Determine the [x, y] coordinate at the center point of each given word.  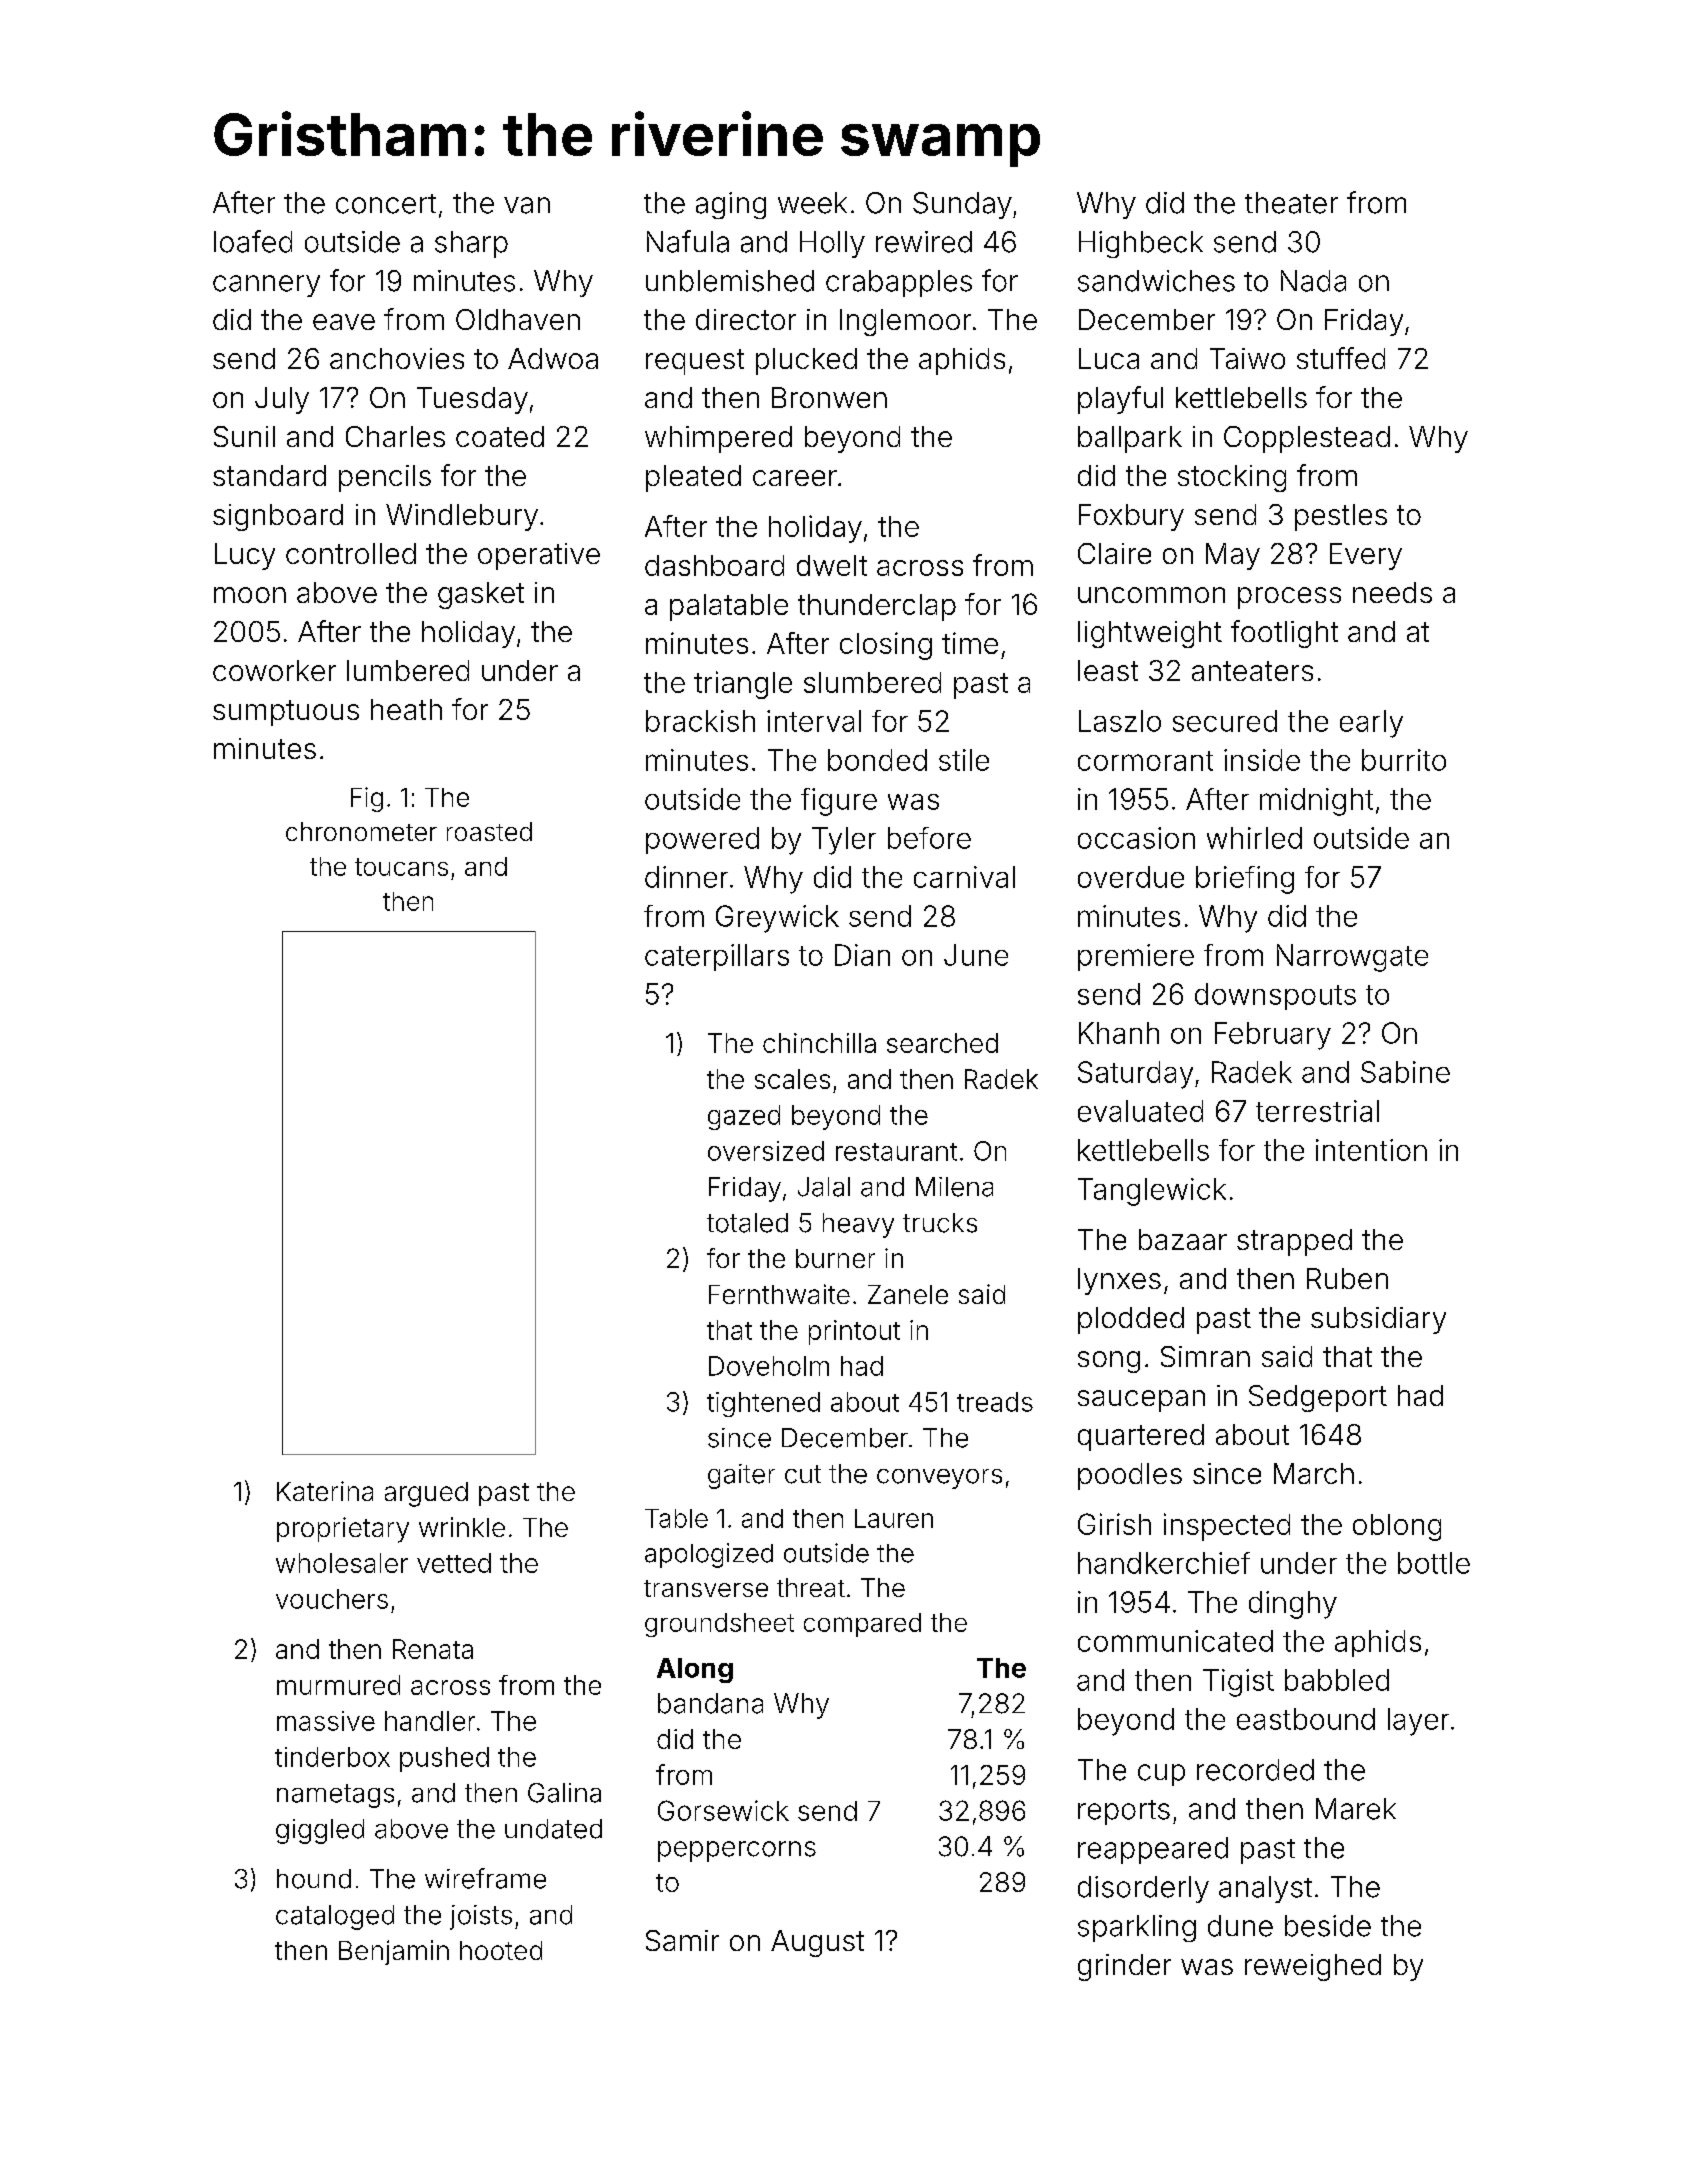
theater [1291, 203]
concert [386, 204]
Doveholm [769, 1366]
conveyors [939, 1479]
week [812, 203]
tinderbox [332, 1757]
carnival [964, 877]
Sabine [1405, 1072]
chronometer [361, 831]
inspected [1227, 1527]
